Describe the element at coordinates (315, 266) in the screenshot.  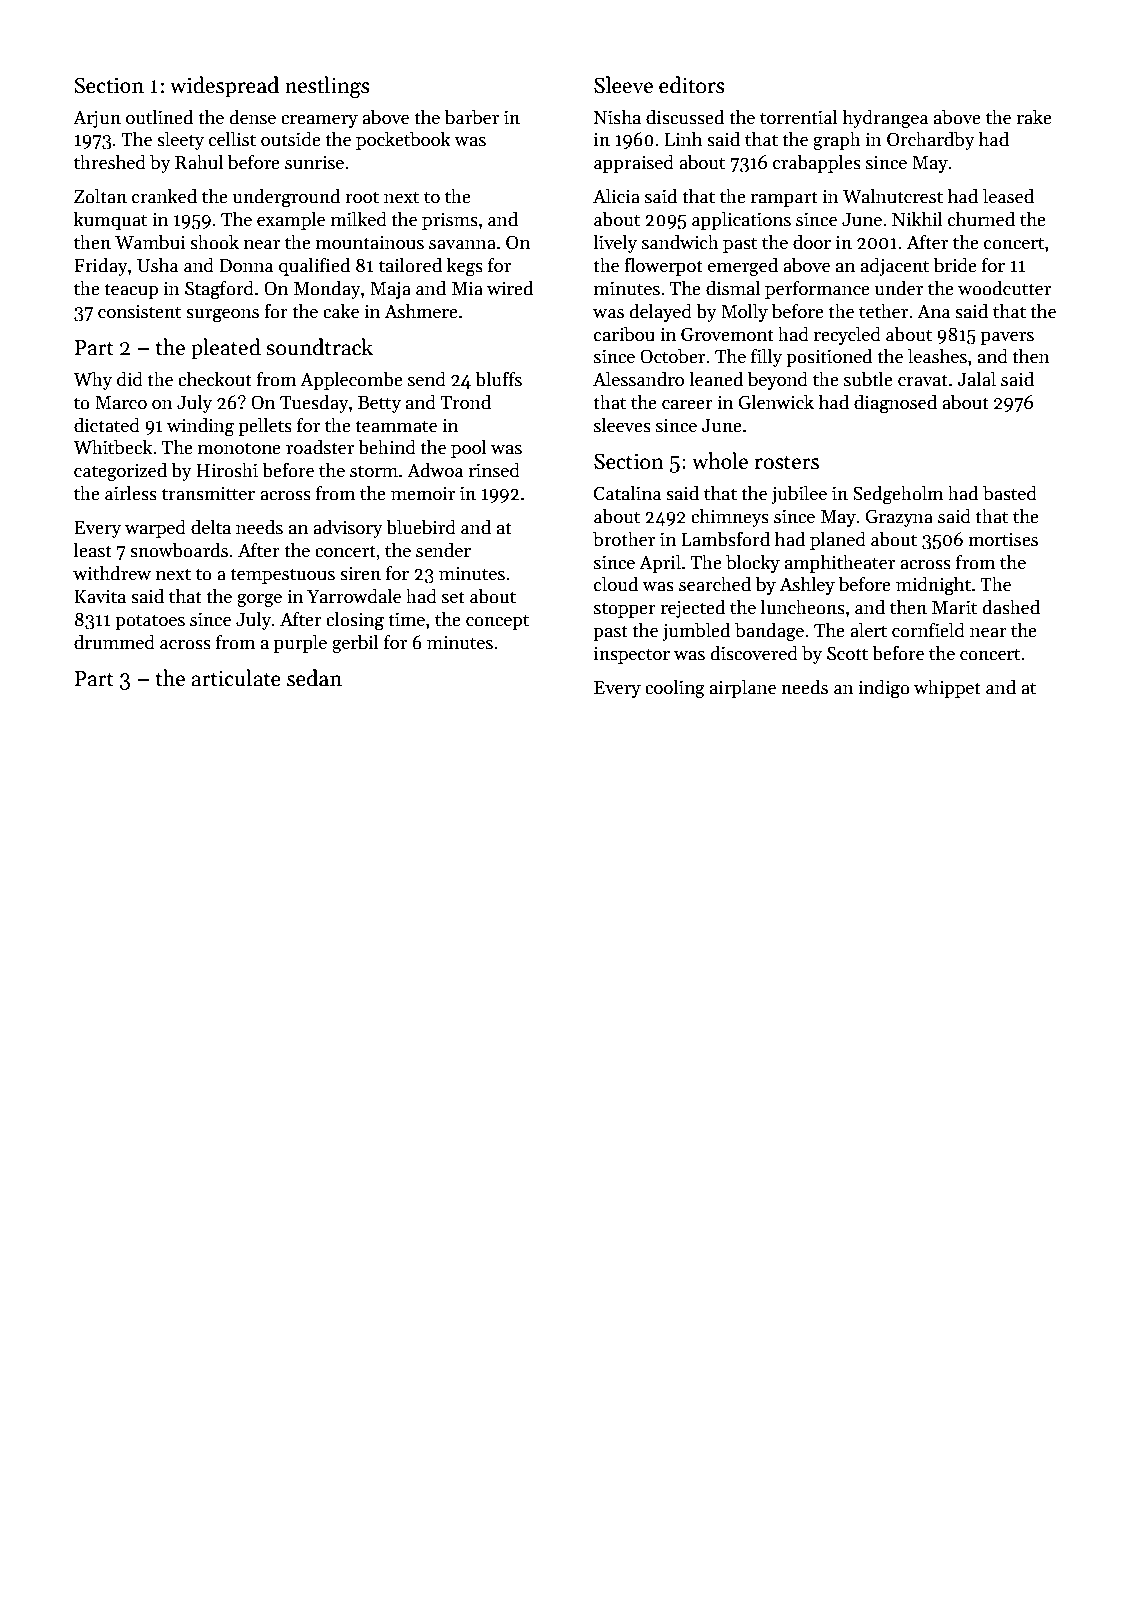
I see `qualified` at that location.
